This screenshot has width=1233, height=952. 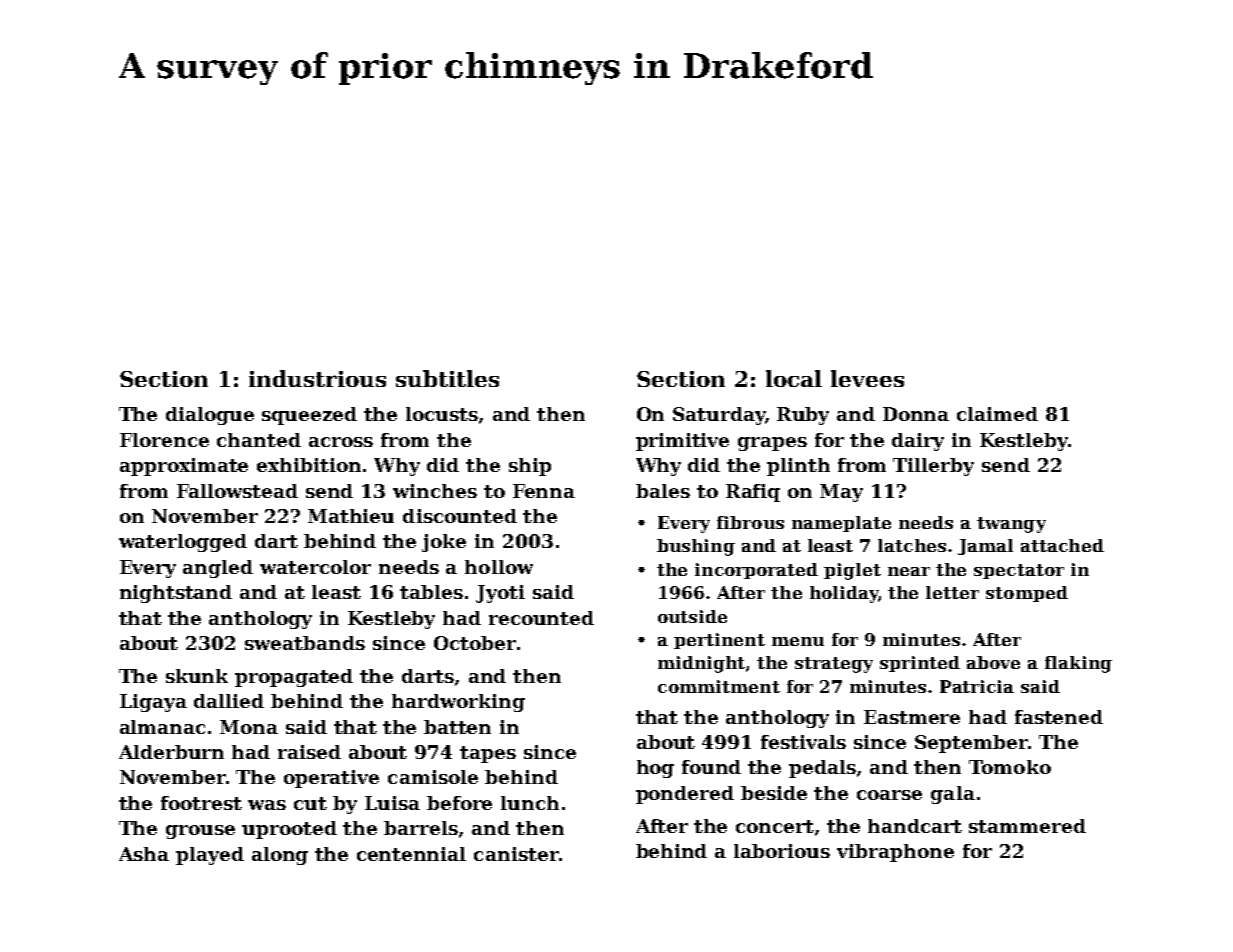 What do you see at coordinates (794, 378) in the screenshot?
I see `local` at bounding box center [794, 378].
